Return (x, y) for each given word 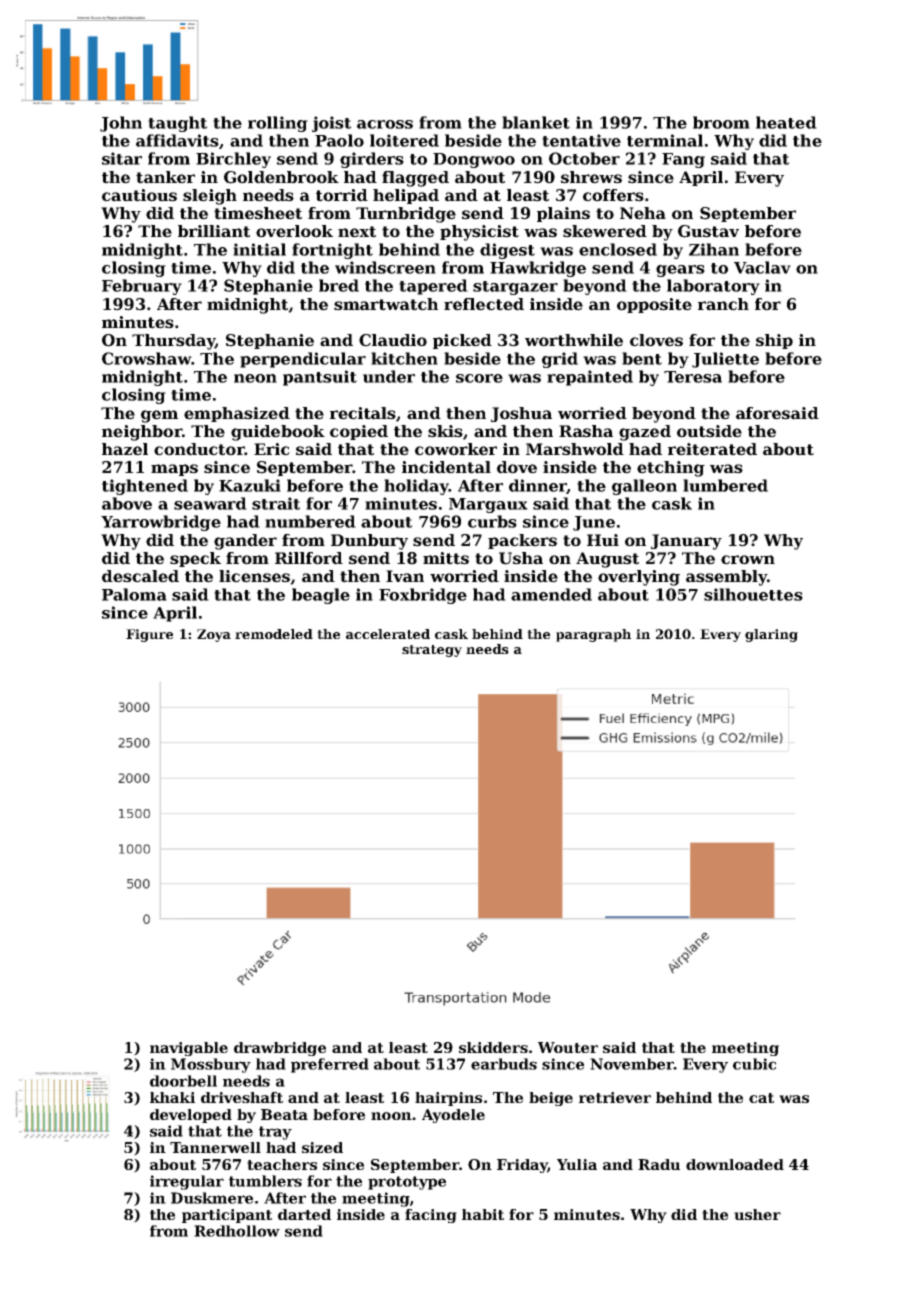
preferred (330, 1065)
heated (786, 122)
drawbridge (280, 1049)
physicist (479, 233)
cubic (754, 1064)
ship (774, 341)
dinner (538, 486)
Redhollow (237, 1231)
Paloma (134, 594)
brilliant (214, 231)
